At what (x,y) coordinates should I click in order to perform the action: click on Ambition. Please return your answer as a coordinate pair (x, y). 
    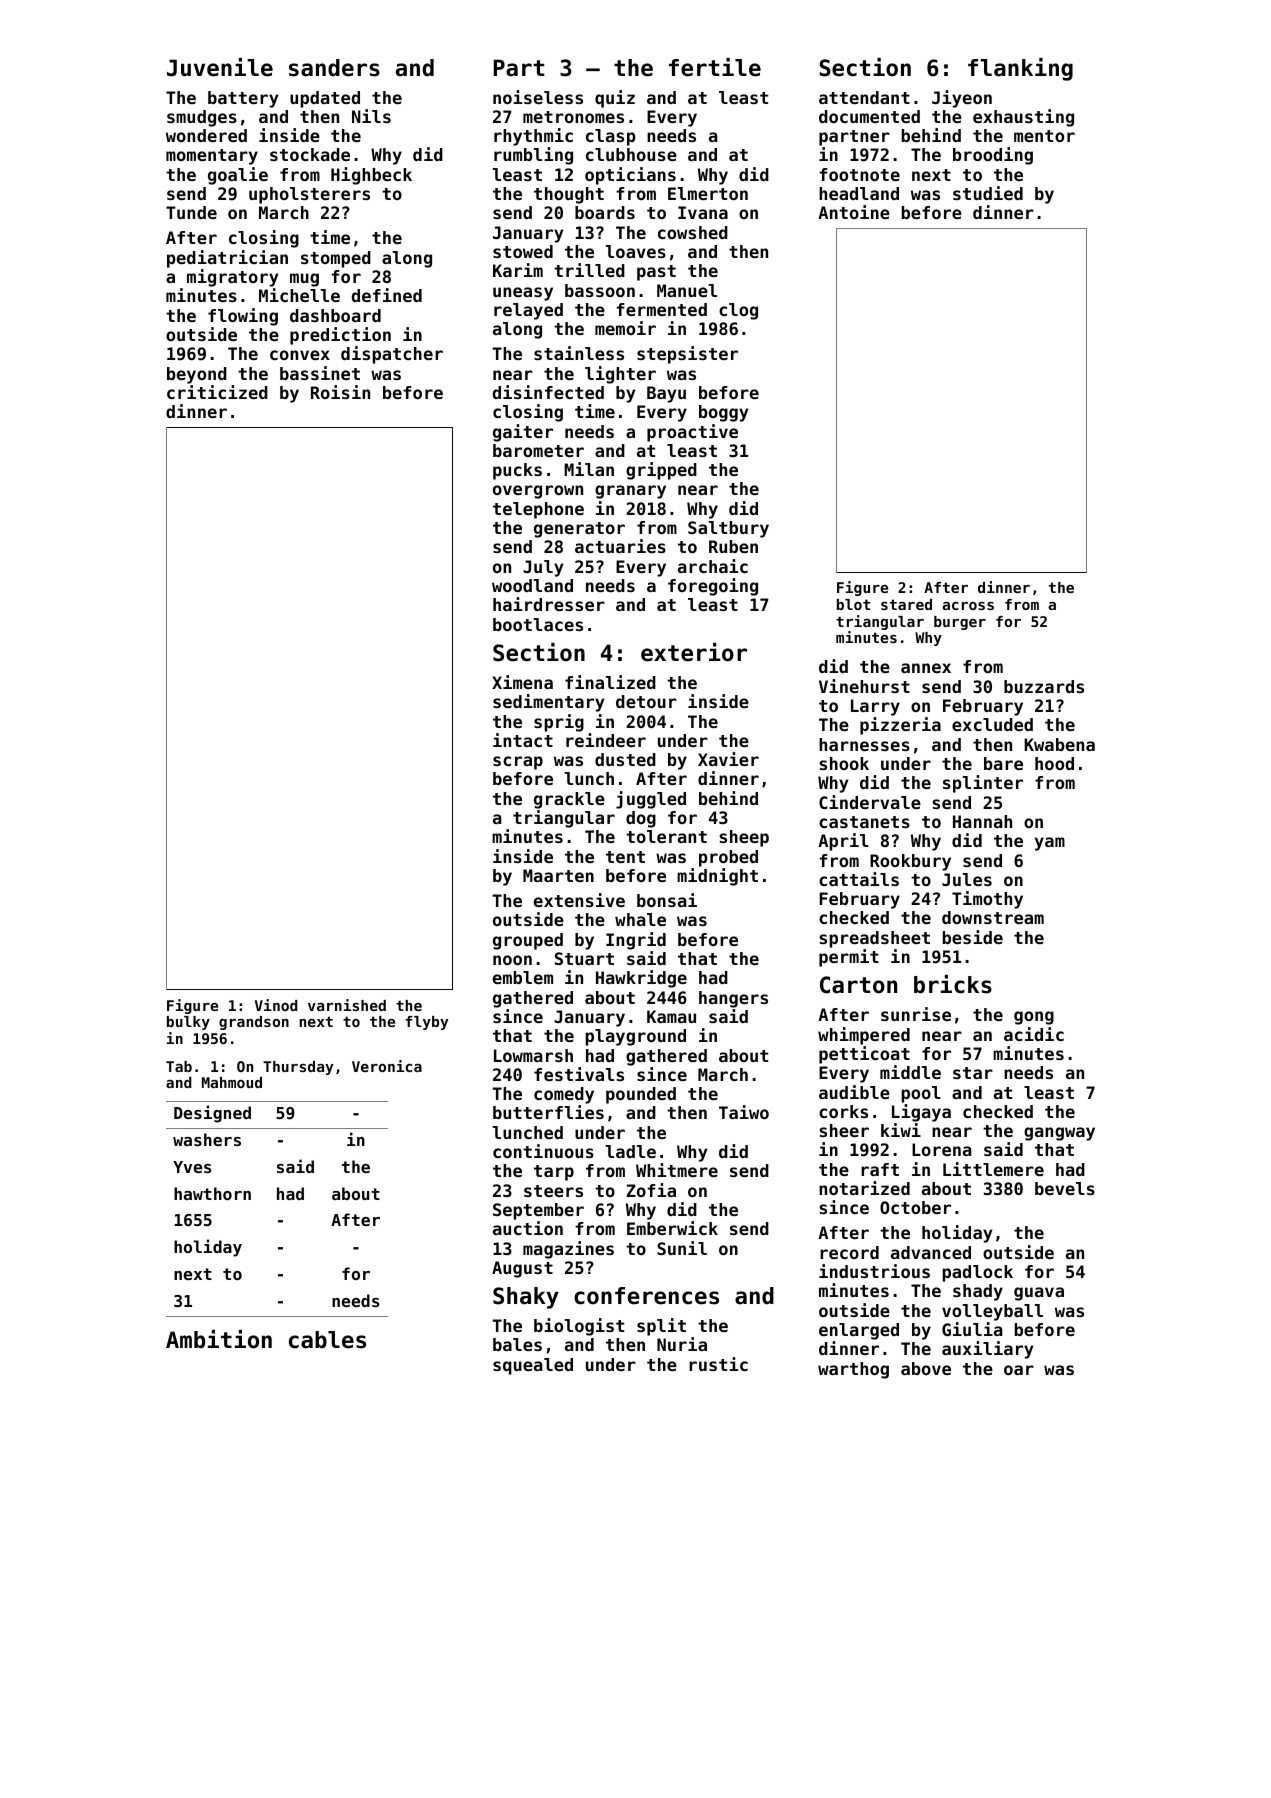
    Looking at the image, I should click on (219, 1339).
